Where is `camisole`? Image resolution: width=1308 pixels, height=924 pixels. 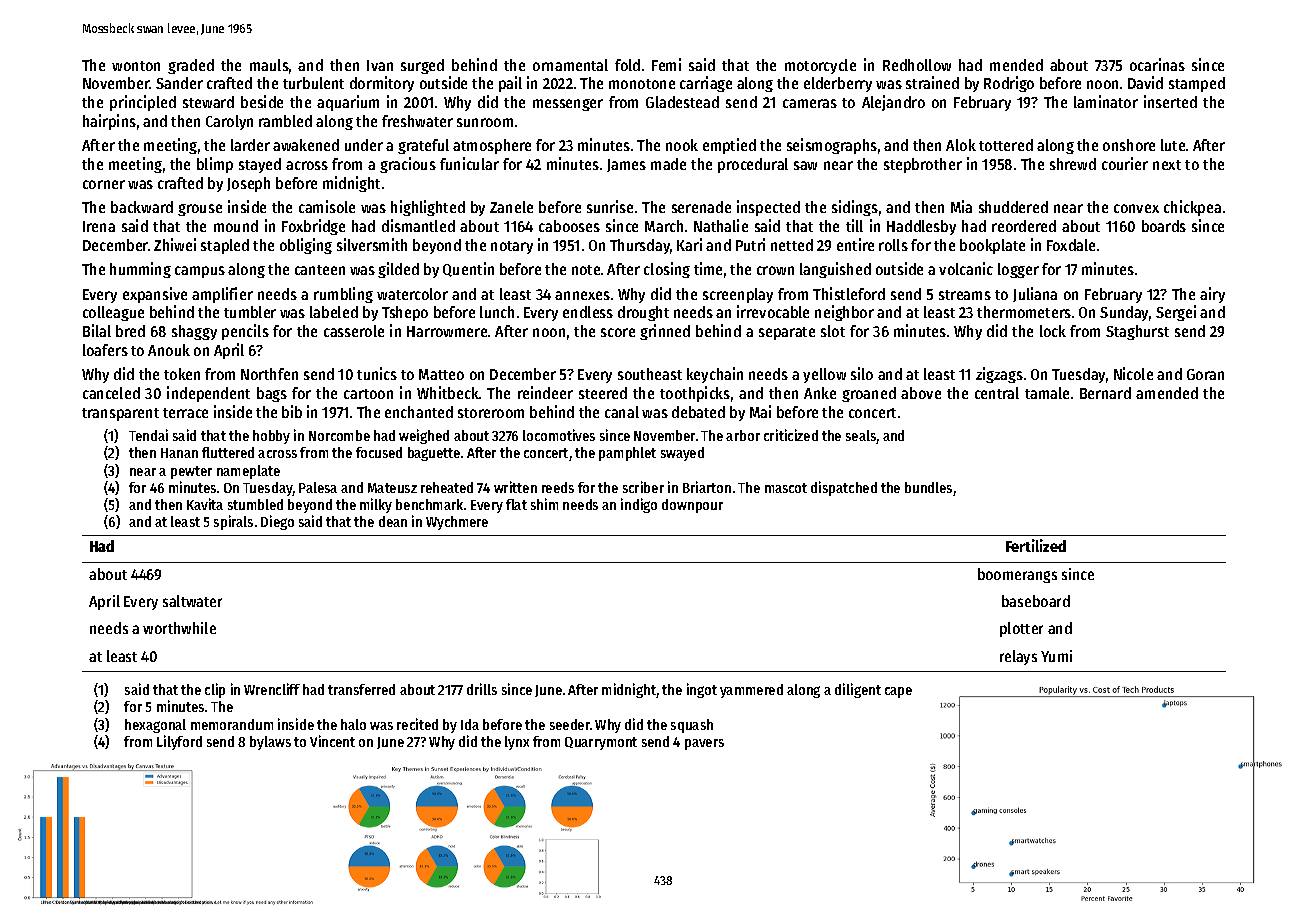 camisole is located at coordinates (327, 206).
